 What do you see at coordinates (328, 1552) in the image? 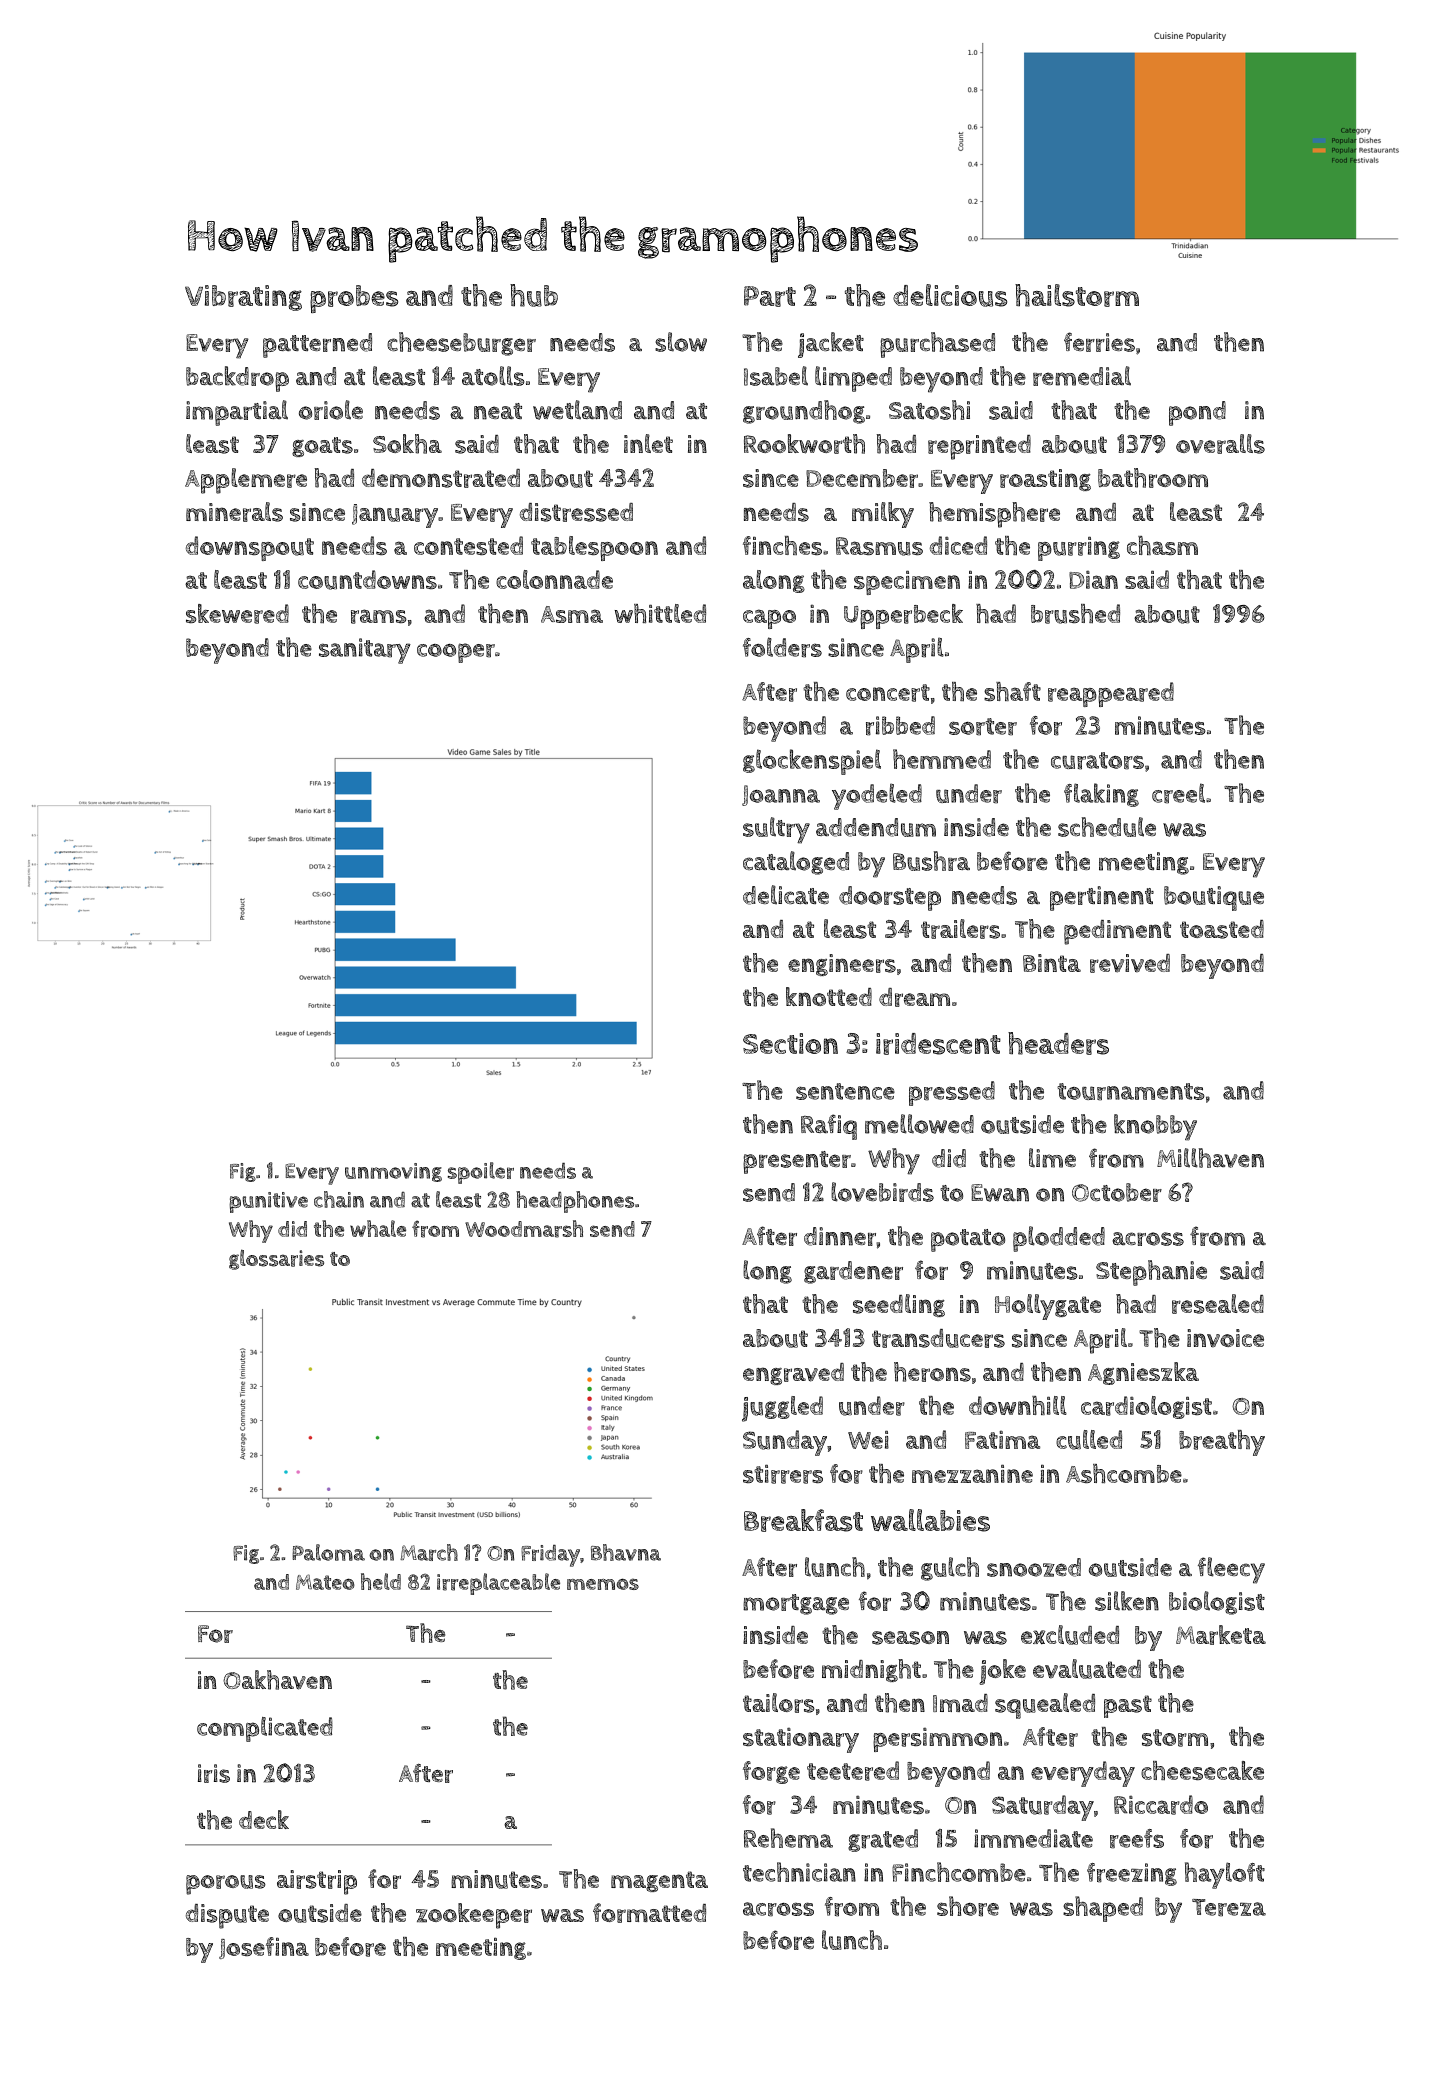
I see `Paloma` at bounding box center [328, 1552].
